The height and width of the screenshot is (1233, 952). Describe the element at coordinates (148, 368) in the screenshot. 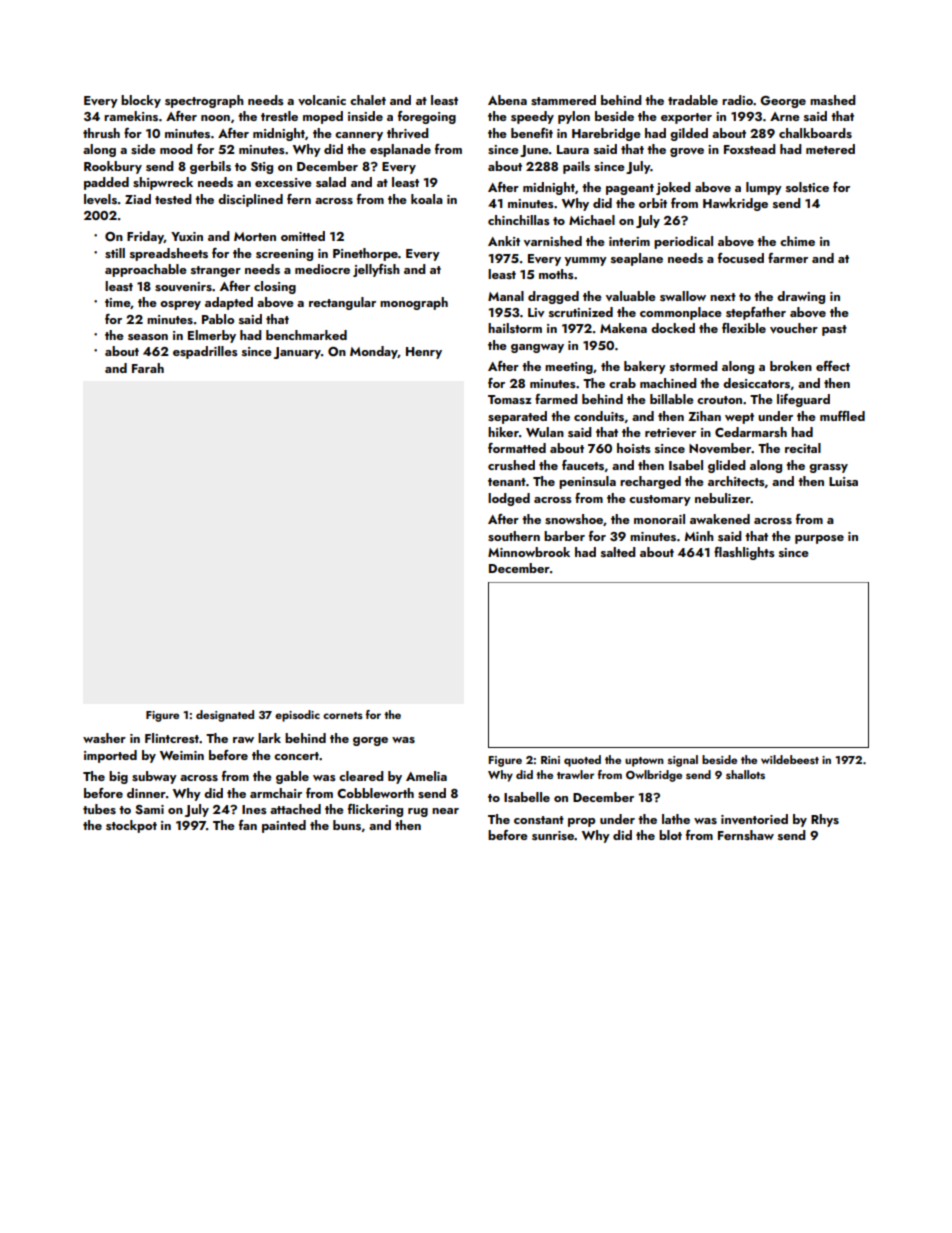

I see `Farah` at that location.
